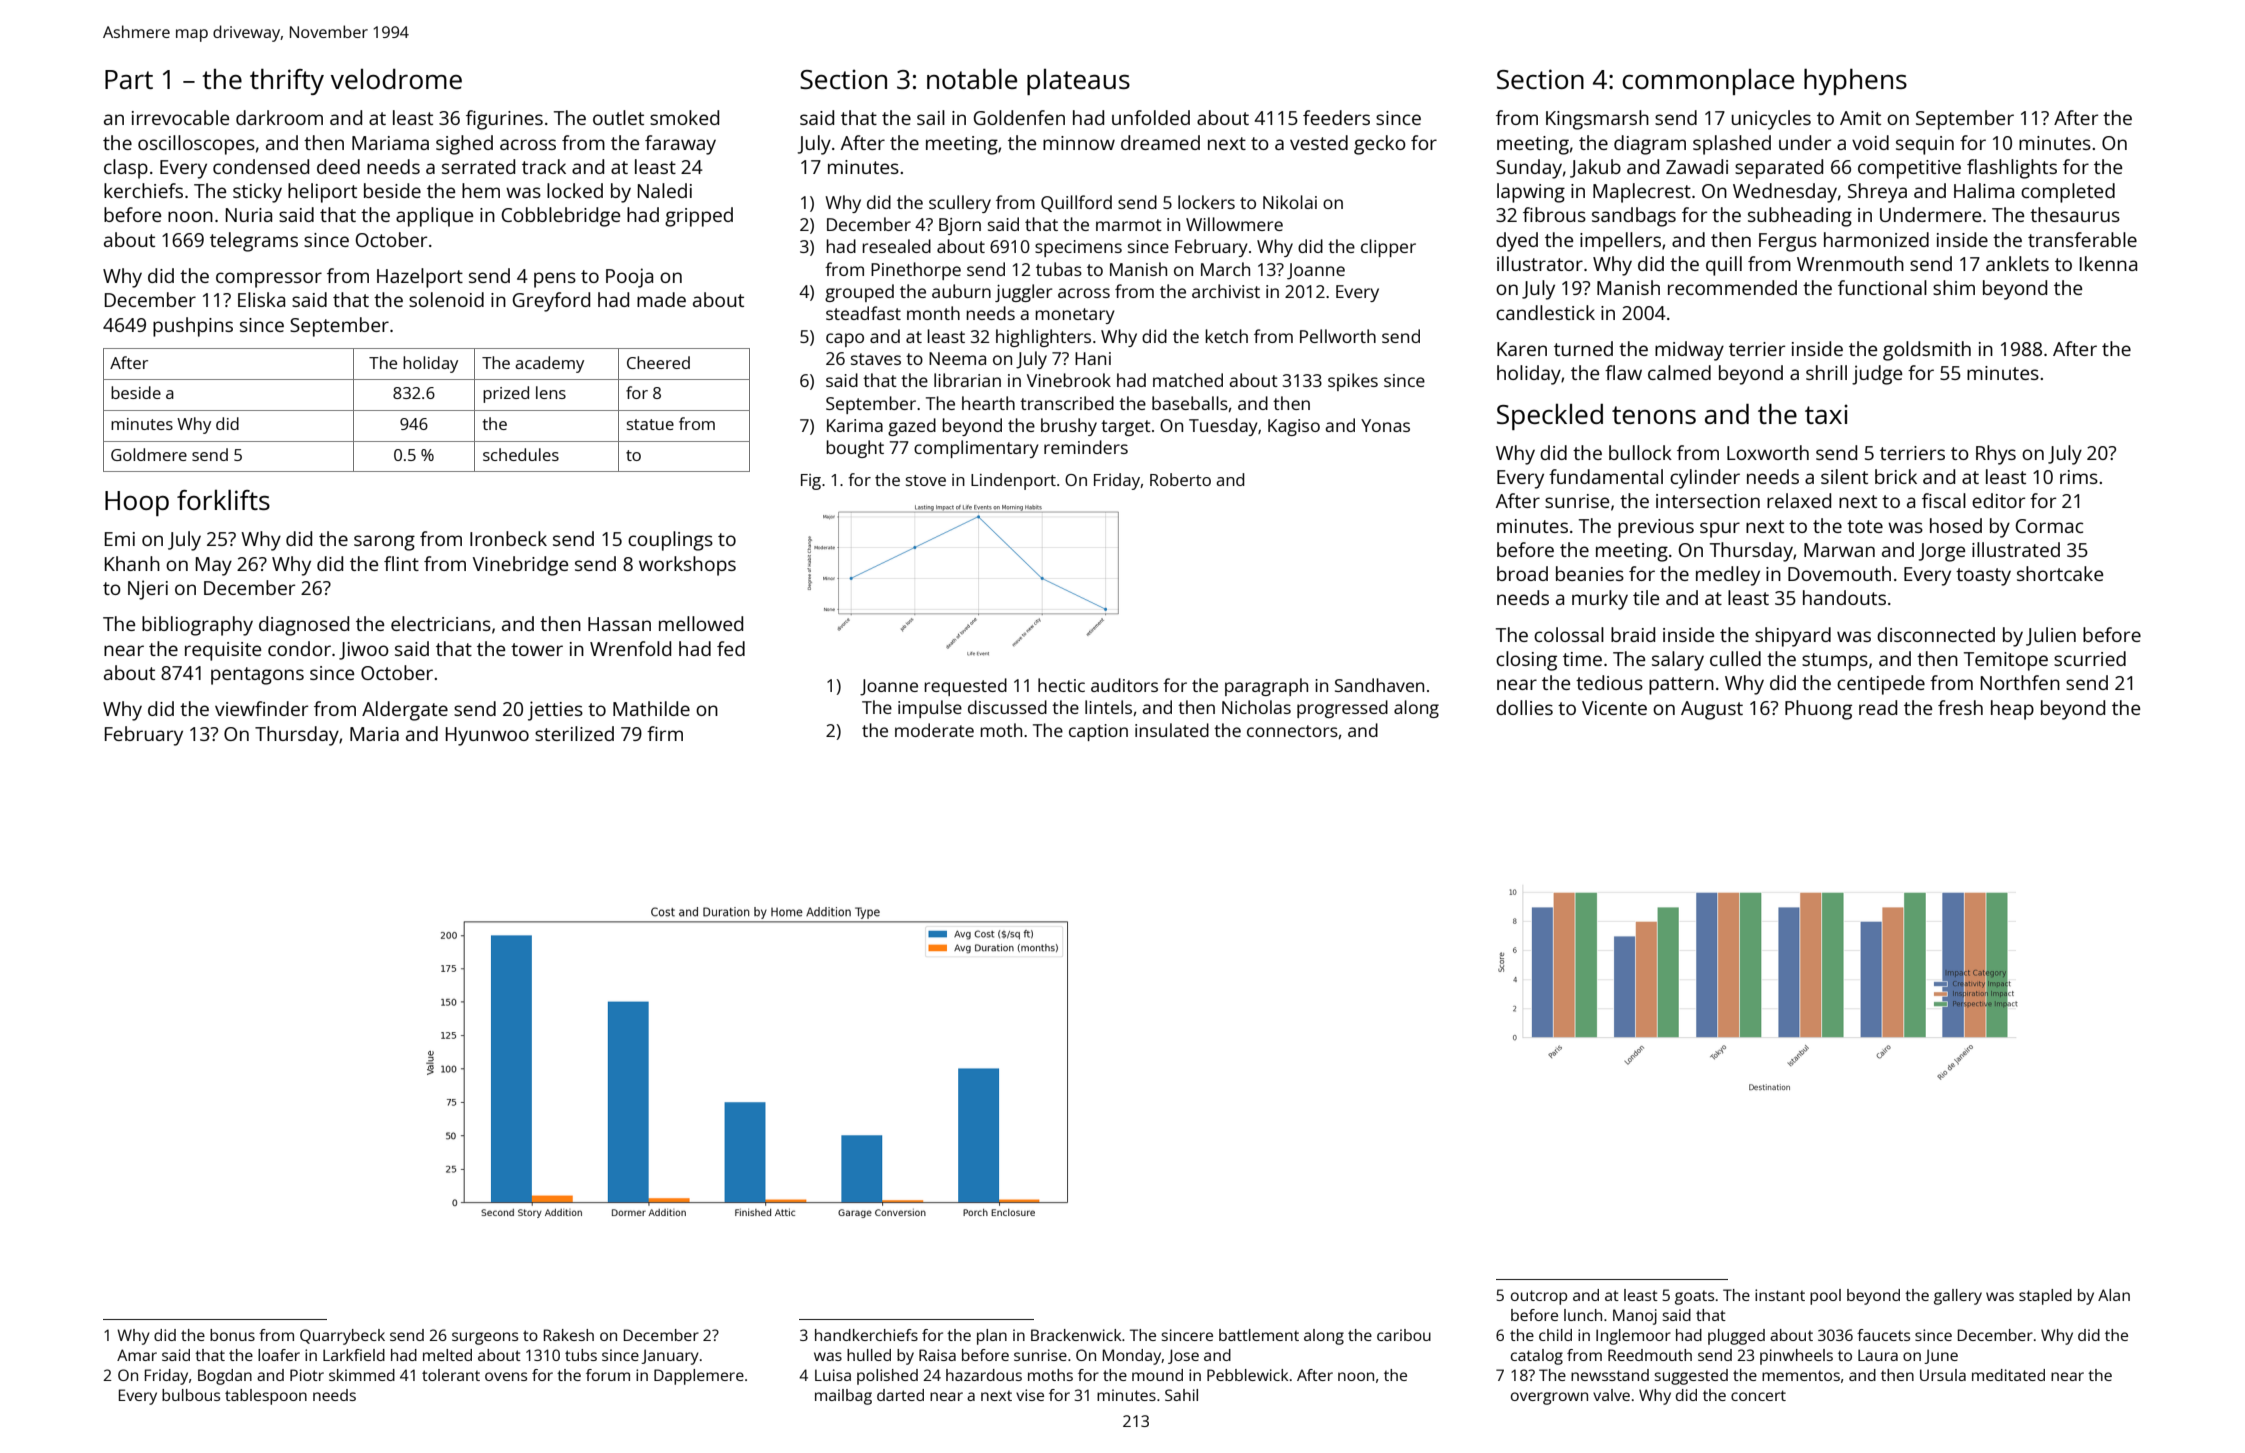 The width and height of the screenshot is (2245, 1453). Describe the element at coordinates (266, 1397) in the screenshot. I see `tablespoon` at that location.
